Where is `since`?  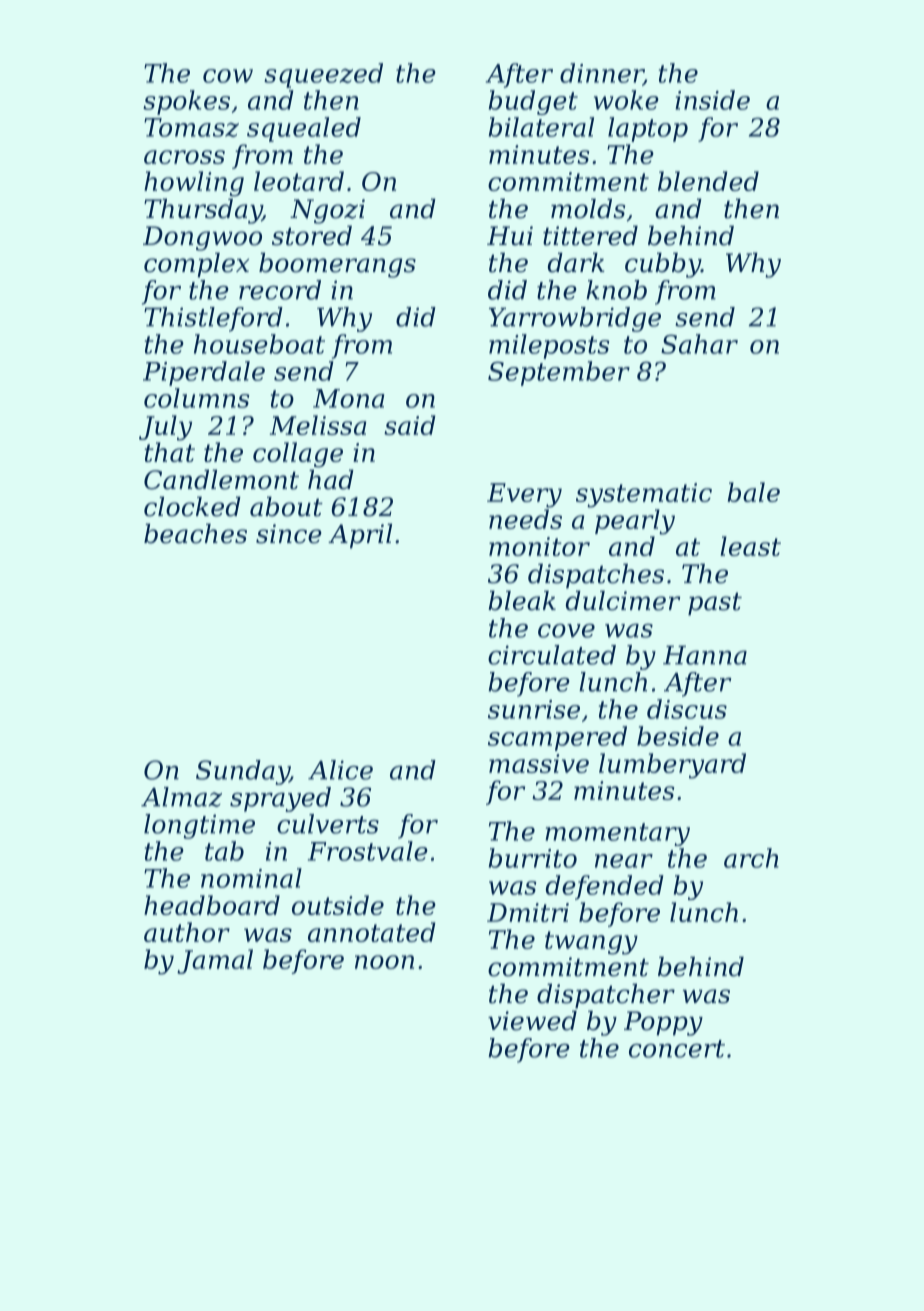 since is located at coordinates (289, 534).
